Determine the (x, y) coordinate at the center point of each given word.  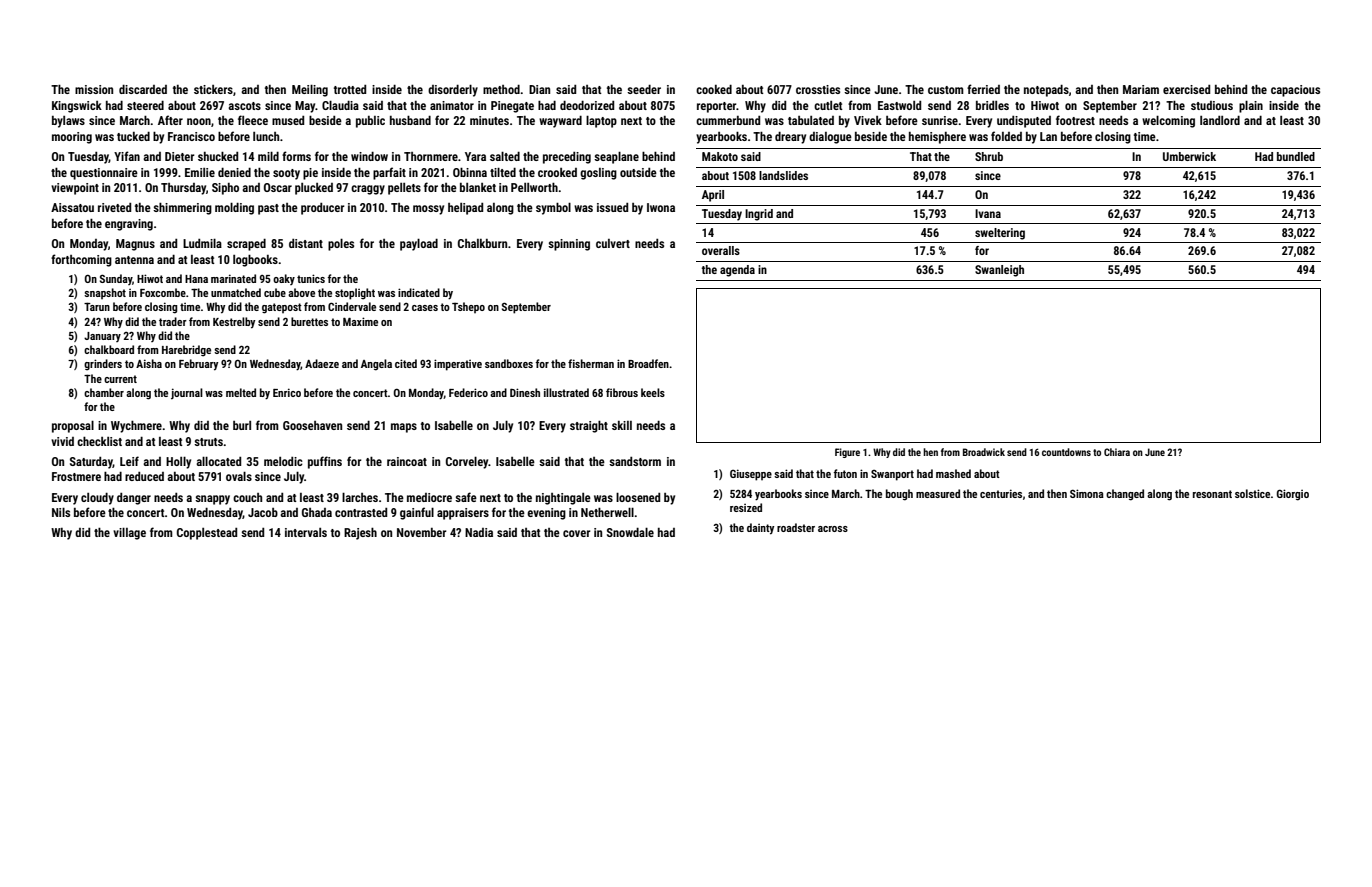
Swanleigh (999, 271)
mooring (72, 138)
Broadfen (648, 363)
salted (505, 156)
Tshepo (468, 307)
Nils (61, 512)
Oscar (278, 187)
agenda (737, 271)
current (120, 379)
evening (546, 514)
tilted (503, 172)
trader (173, 321)
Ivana (988, 213)
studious (1212, 105)
